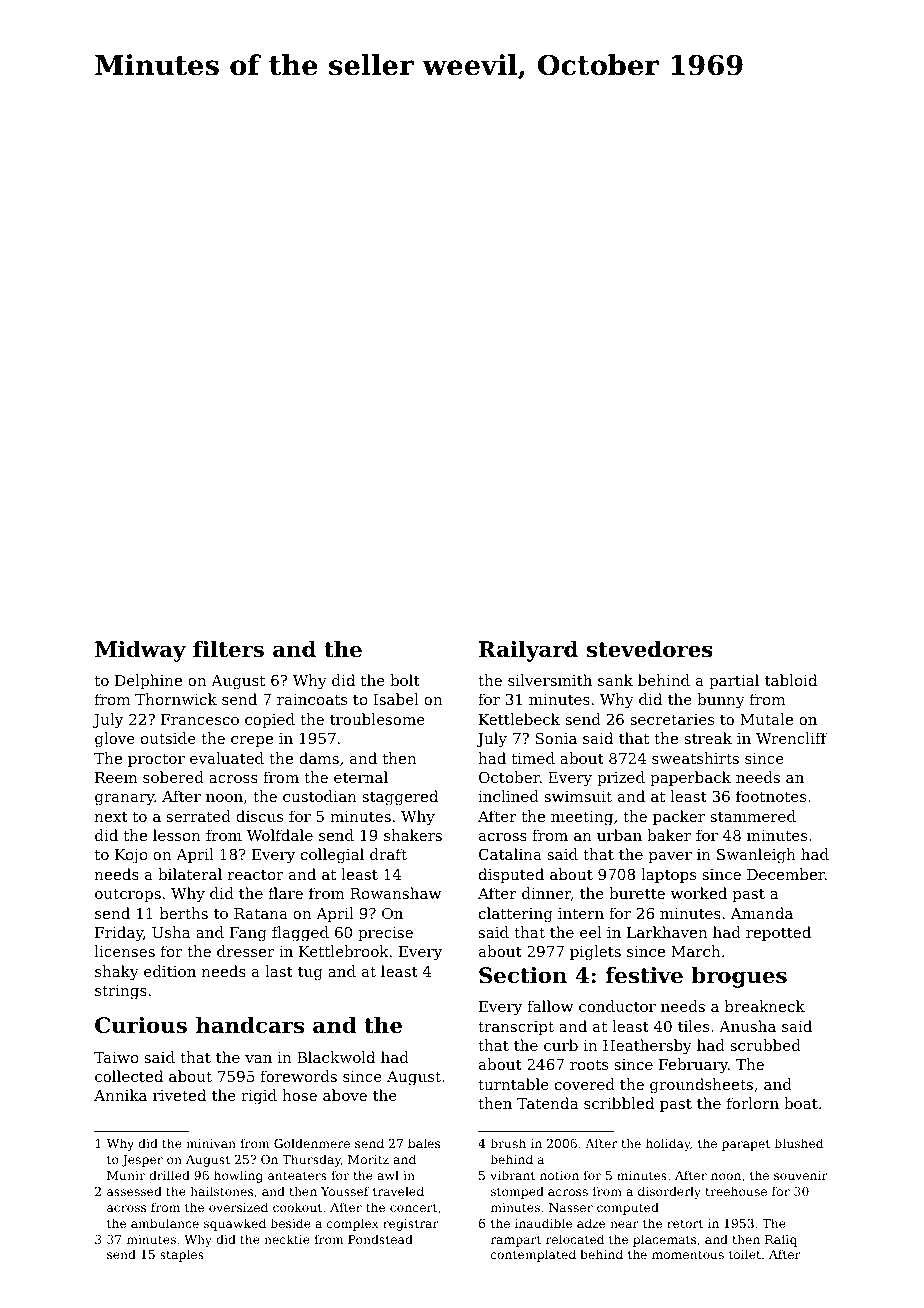  What do you see at coordinates (786, 874) in the screenshot?
I see `December` at bounding box center [786, 874].
